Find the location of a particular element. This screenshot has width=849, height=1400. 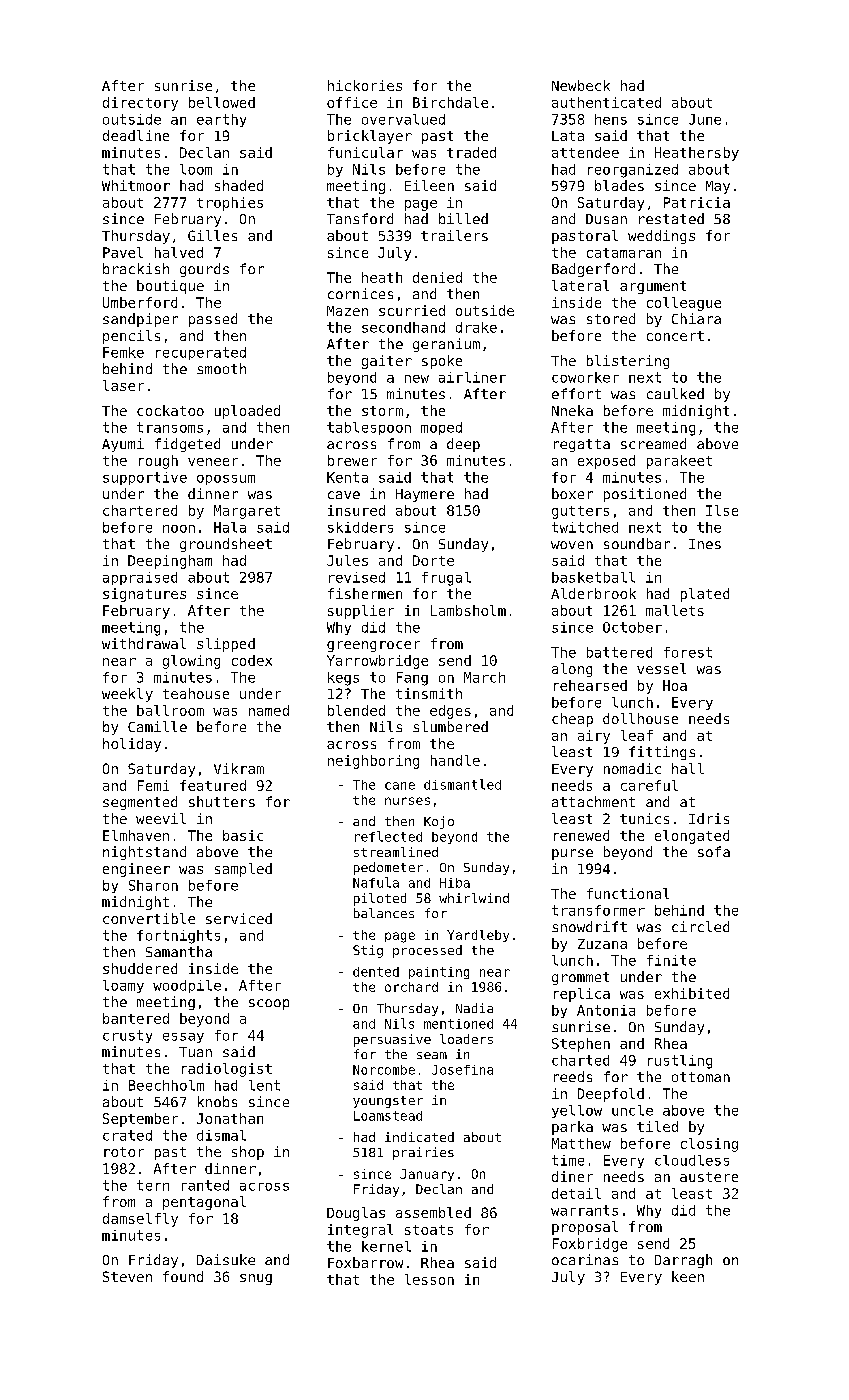

cave is located at coordinates (344, 495).
